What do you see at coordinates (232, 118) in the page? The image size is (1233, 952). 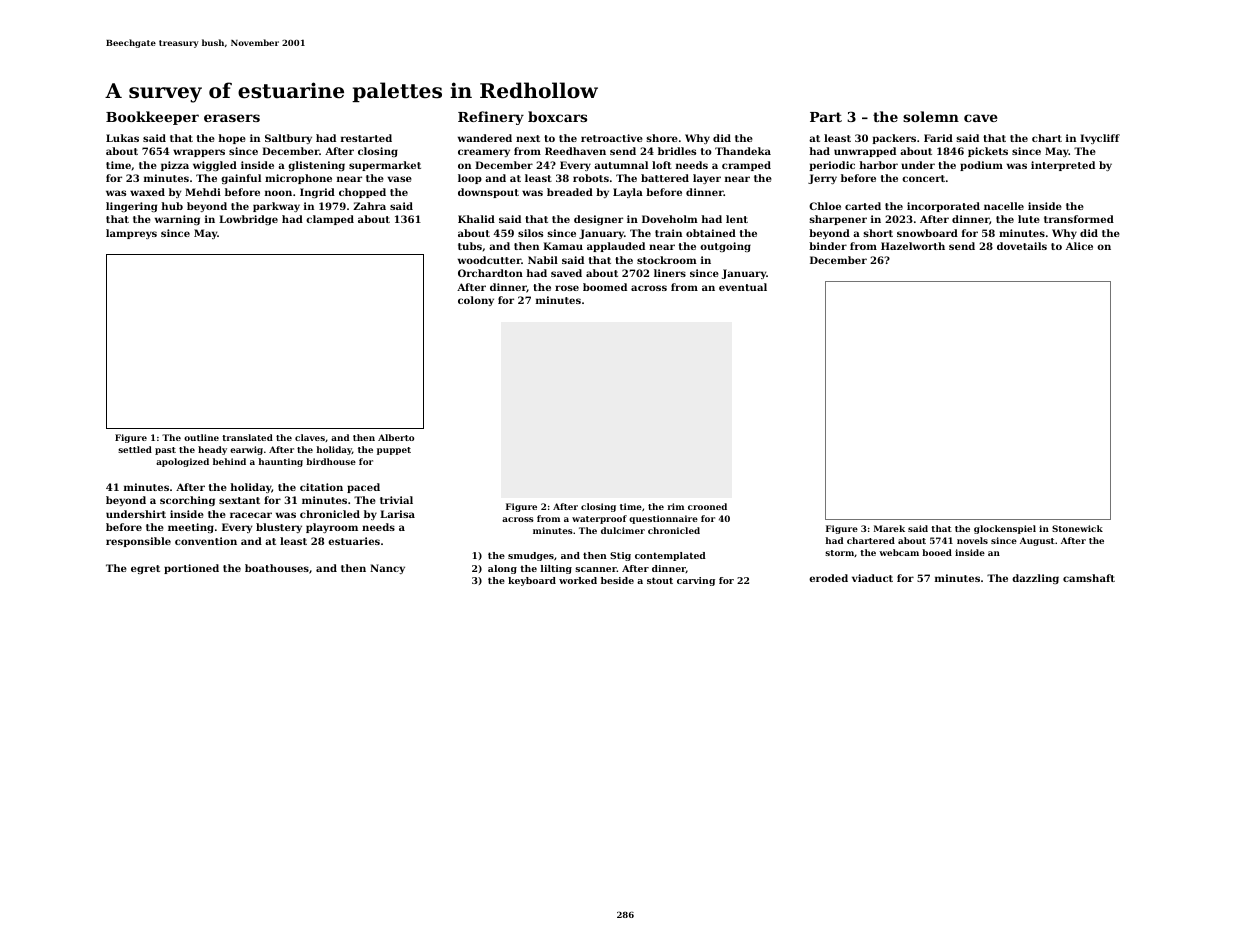 I see `erasers` at bounding box center [232, 118].
